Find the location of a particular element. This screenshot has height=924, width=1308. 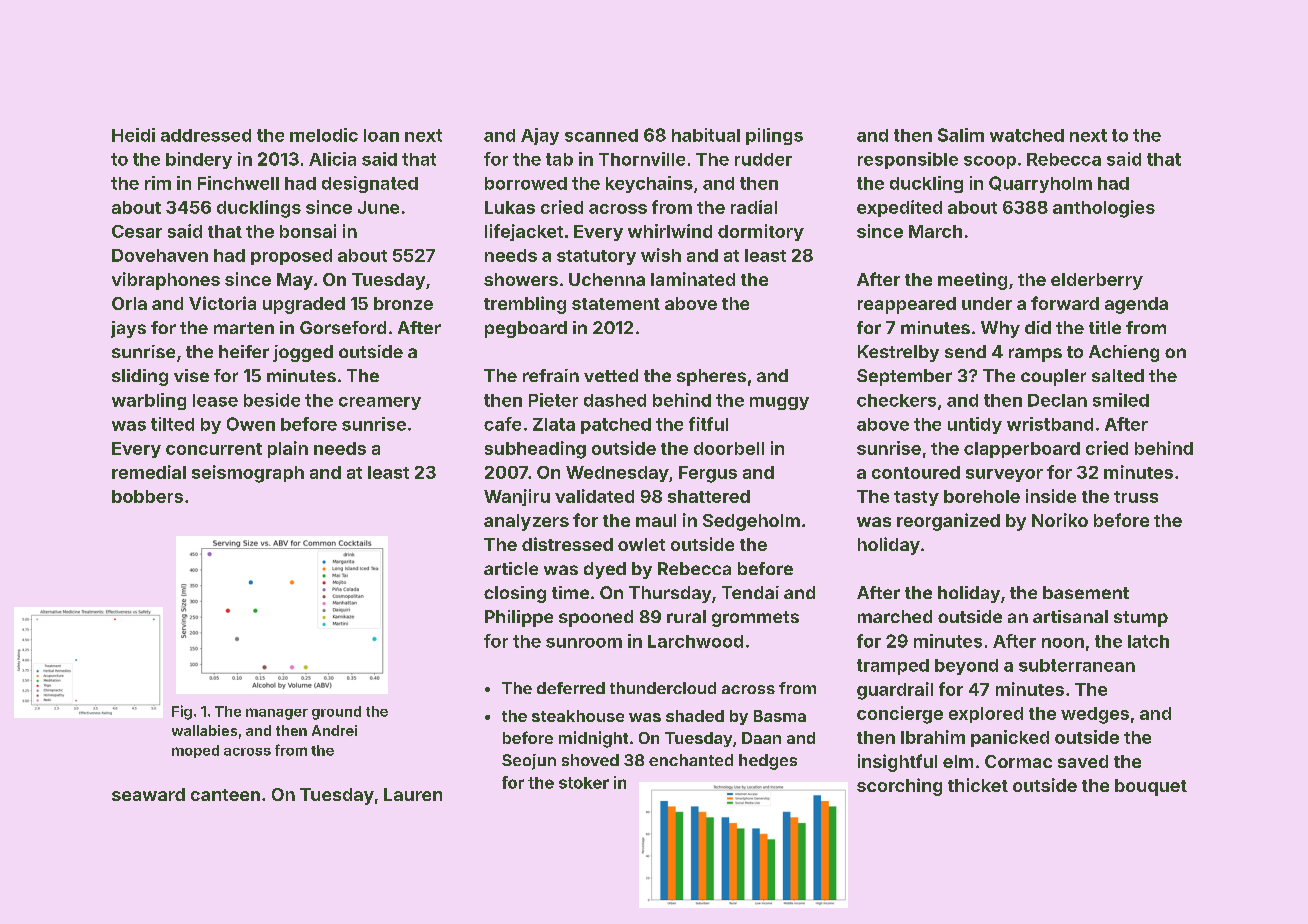

Lauren is located at coordinates (413, 794).
